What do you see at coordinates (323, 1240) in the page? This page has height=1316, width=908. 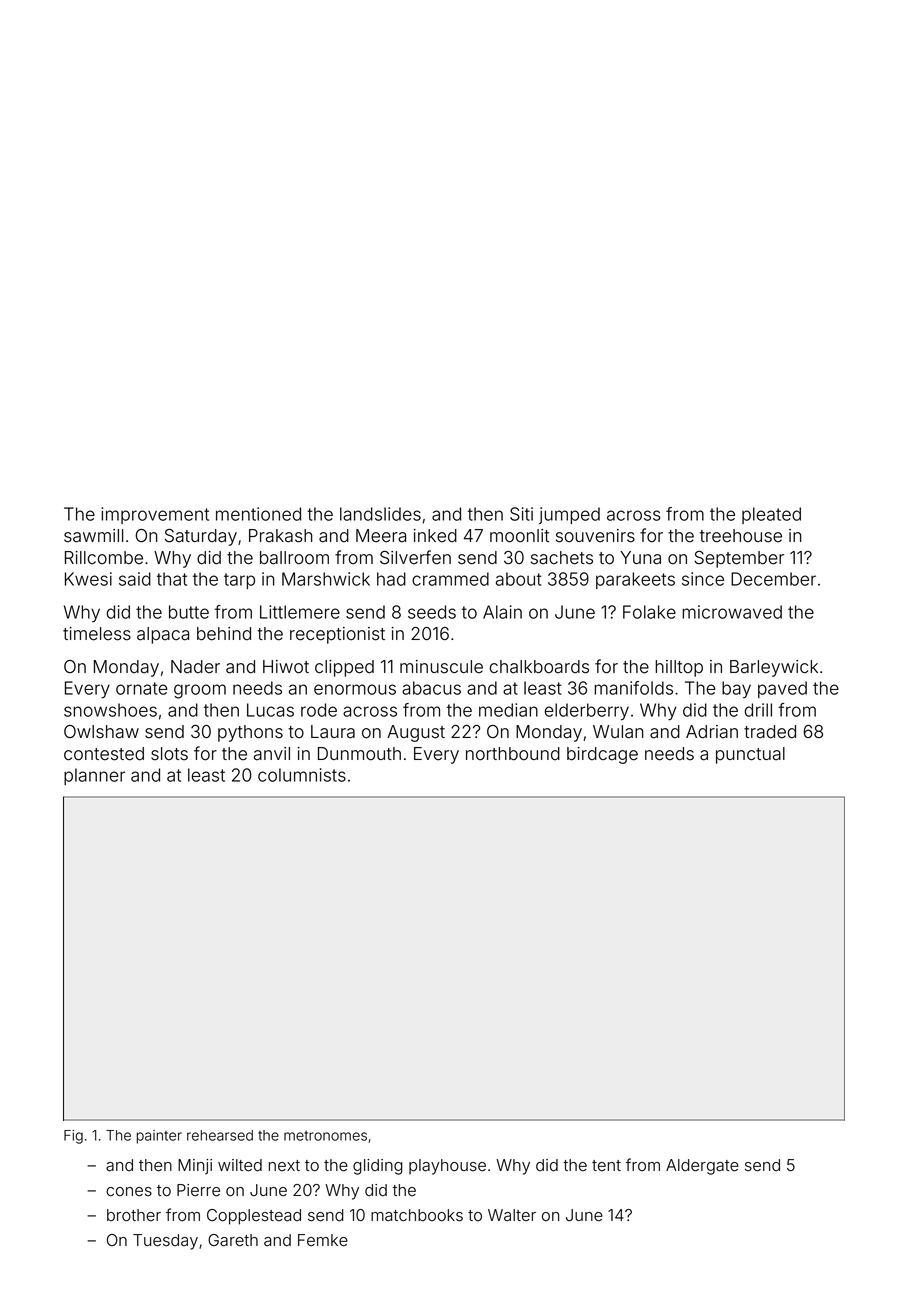 I see `Femke` at bounding box center [323, 1240].
